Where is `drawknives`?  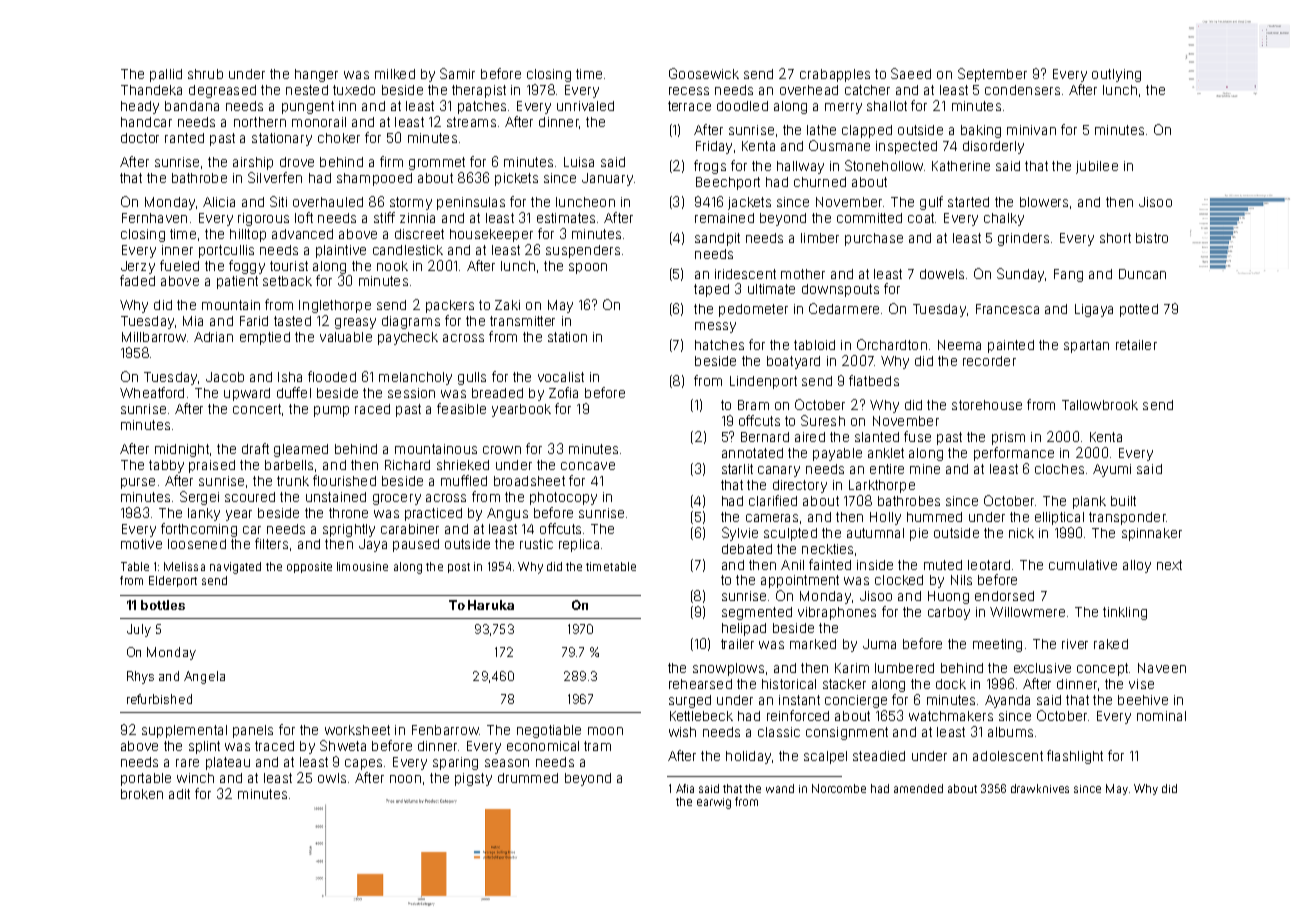
drawknives is located at coordinates (1040, 788).
